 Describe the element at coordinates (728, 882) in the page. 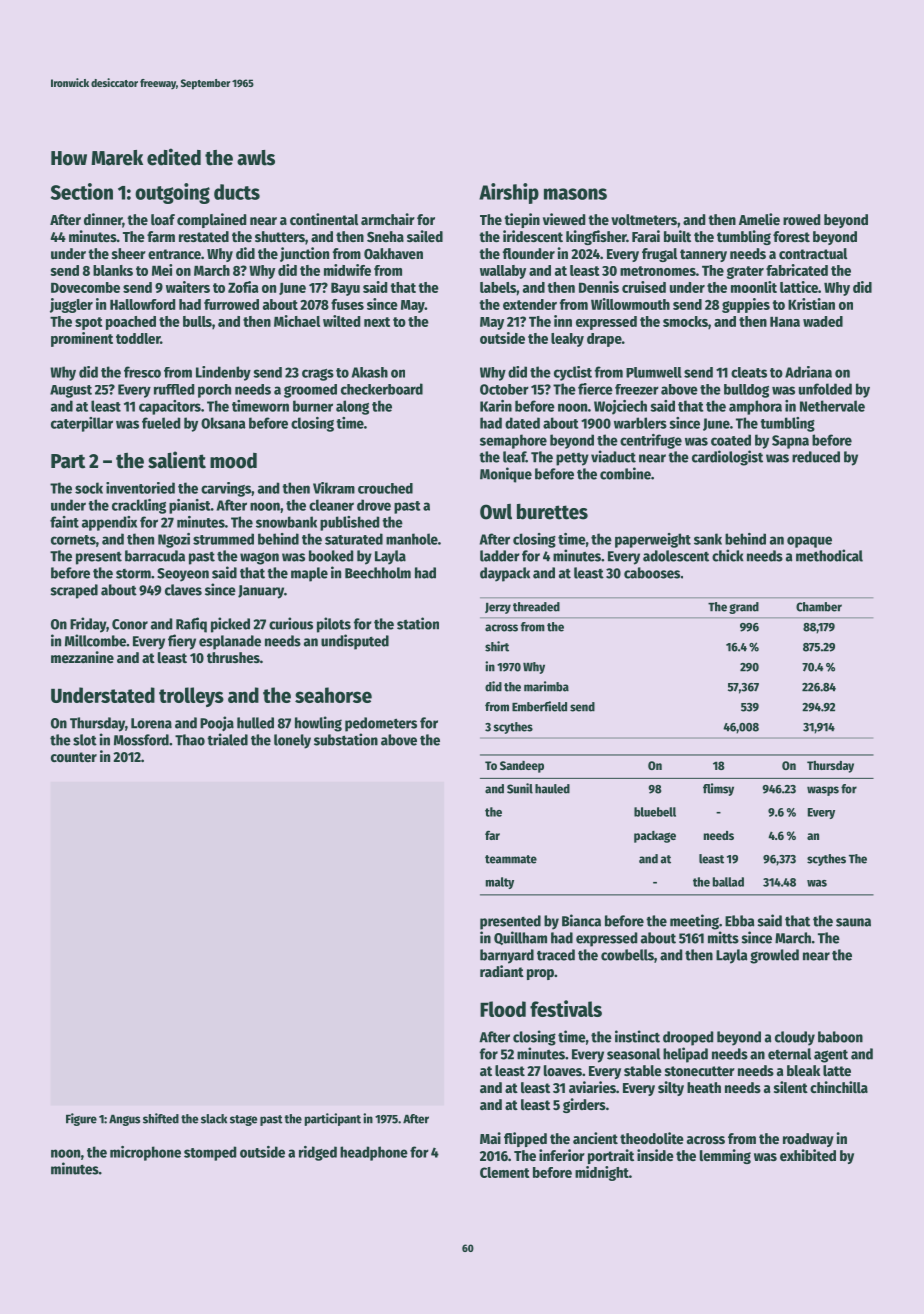

I see `ballad` at that location.
